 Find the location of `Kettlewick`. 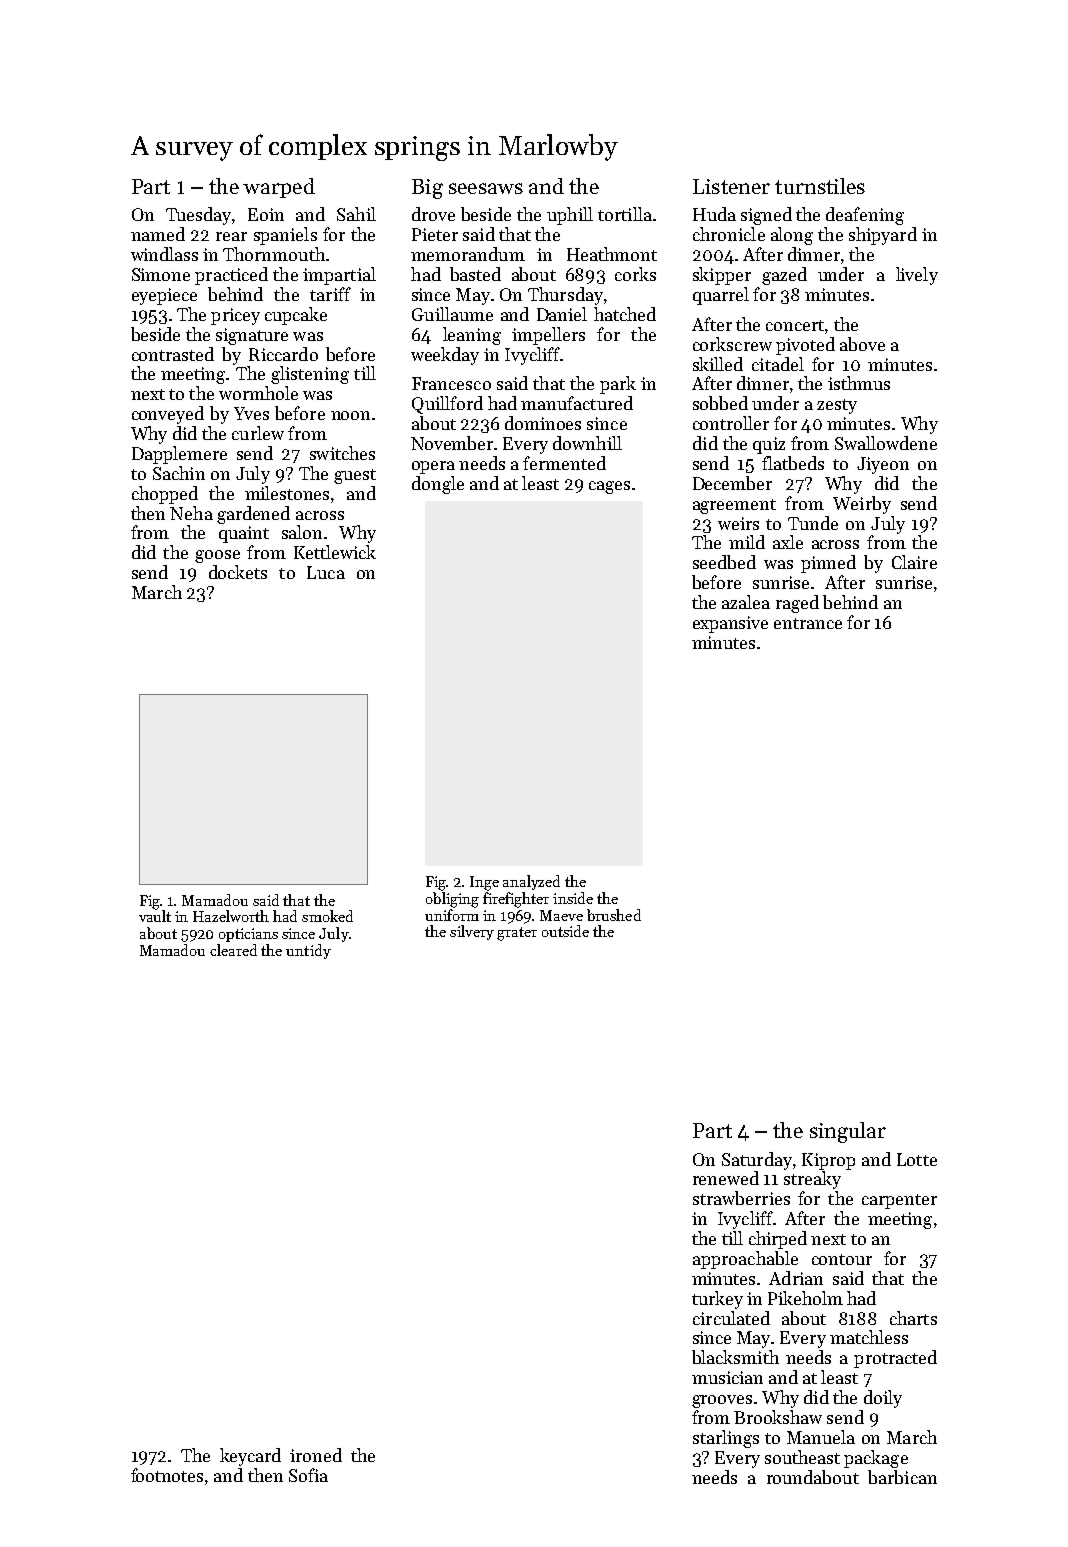

Kettlewick is located at coordinates (335, 552).
